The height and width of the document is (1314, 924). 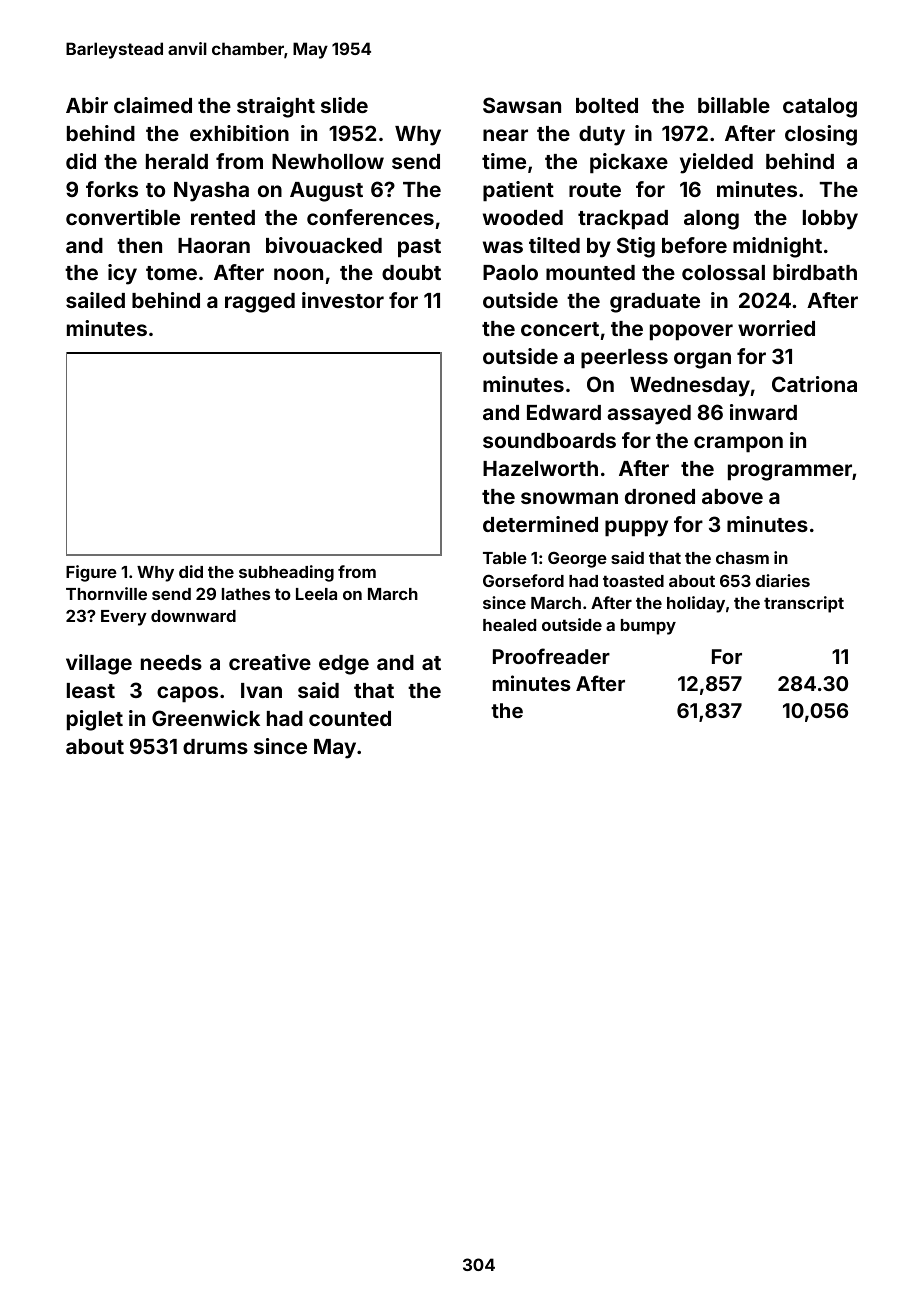 What do you see at coordinates (830, 220) in the document?
I see `lobby` at bounding box center [830, 220].
